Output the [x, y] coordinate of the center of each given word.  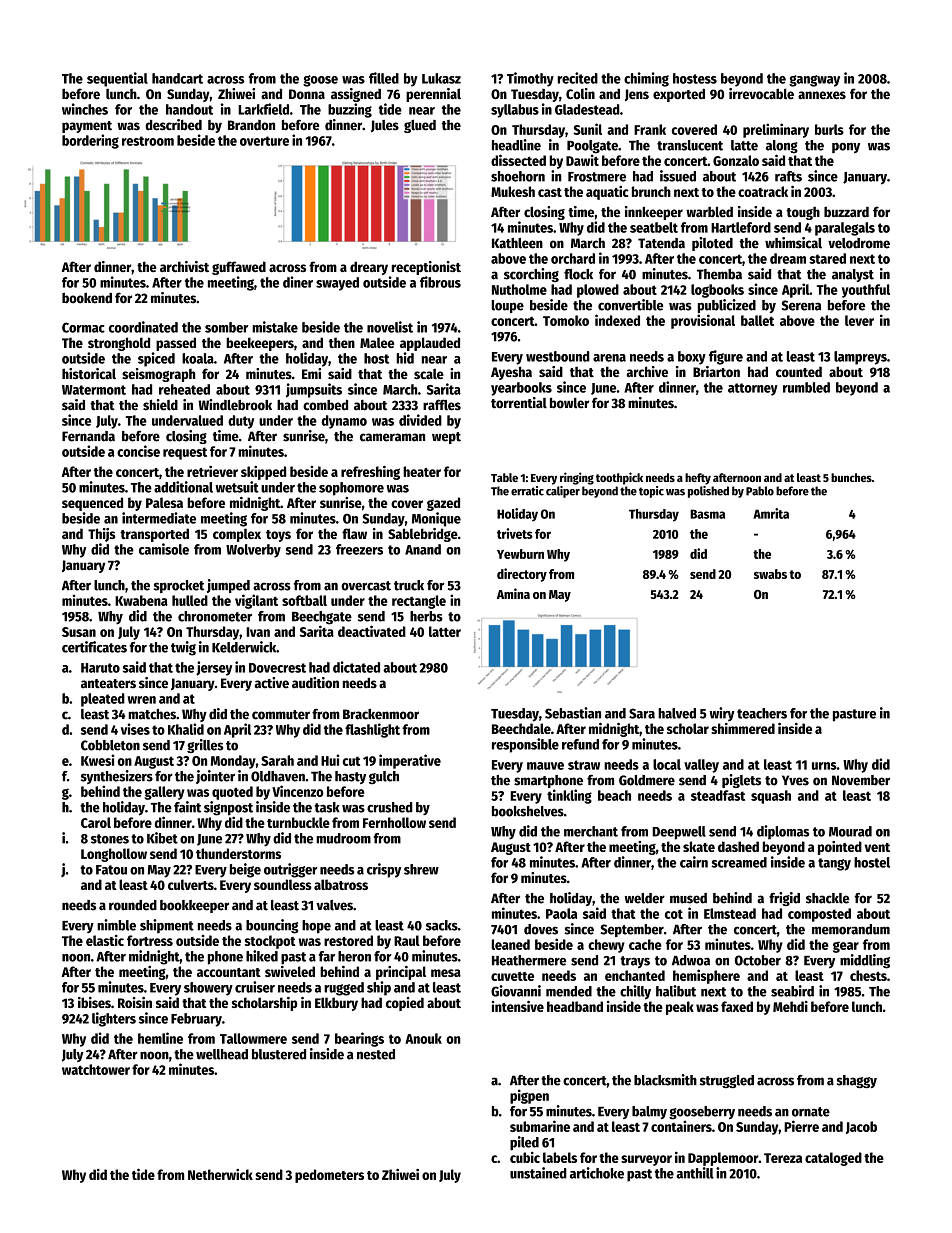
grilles [205, 746]
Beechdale [521, 728]
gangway [814, 81]
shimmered [743, 728]
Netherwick [220, 1174]
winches [85, 109]
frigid [784, 899]
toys [278, 536]
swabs [770, 574]
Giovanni [516, 991]
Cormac [83, 327]
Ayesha [511, 373]
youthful [866, 291]
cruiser [255, 987]
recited [578, 78]
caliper [563, 492]
